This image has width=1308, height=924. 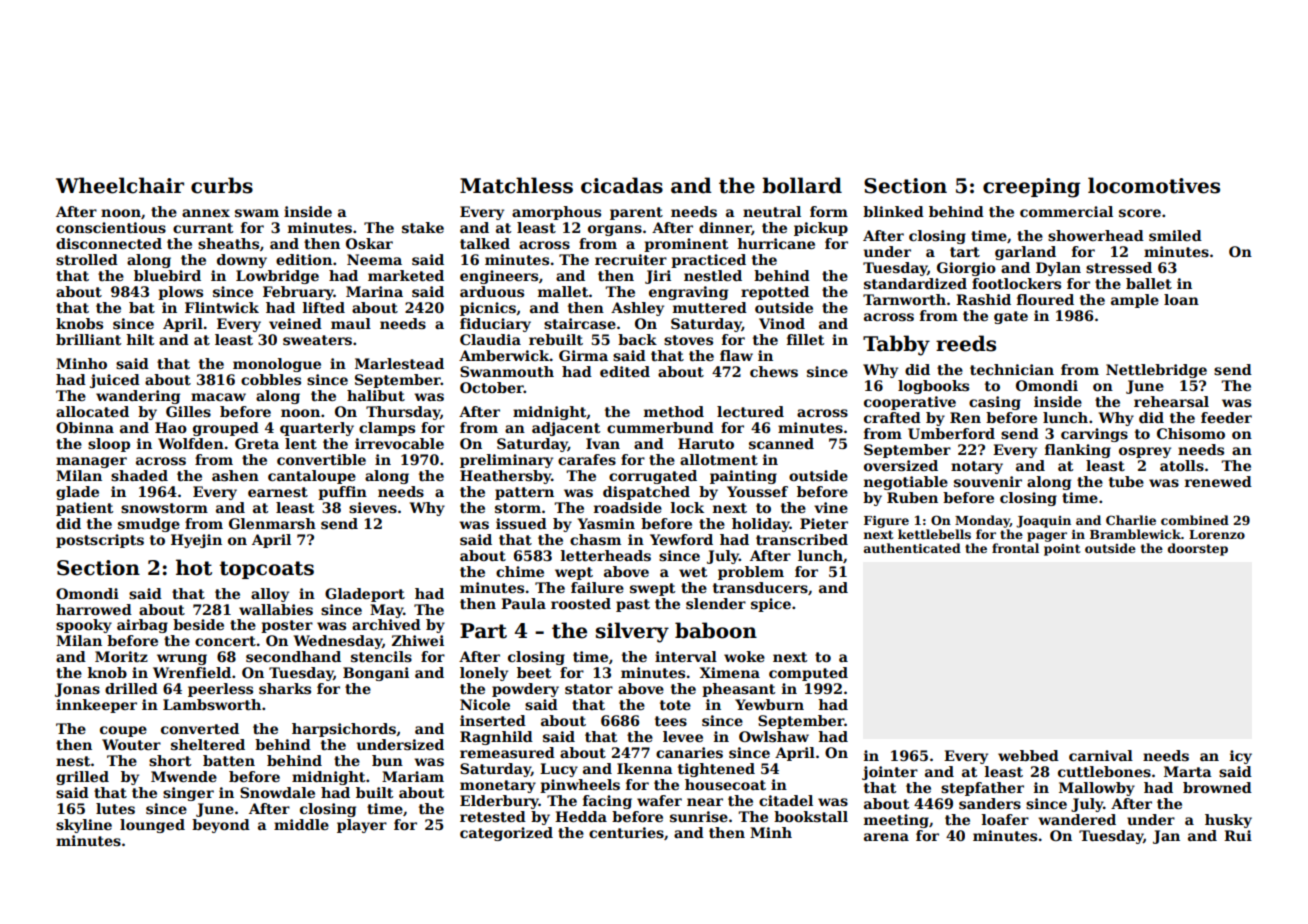 What do you see at coordinates (622, 185) in the image?
I see `cicadas` at bounding box center [622, 185].
